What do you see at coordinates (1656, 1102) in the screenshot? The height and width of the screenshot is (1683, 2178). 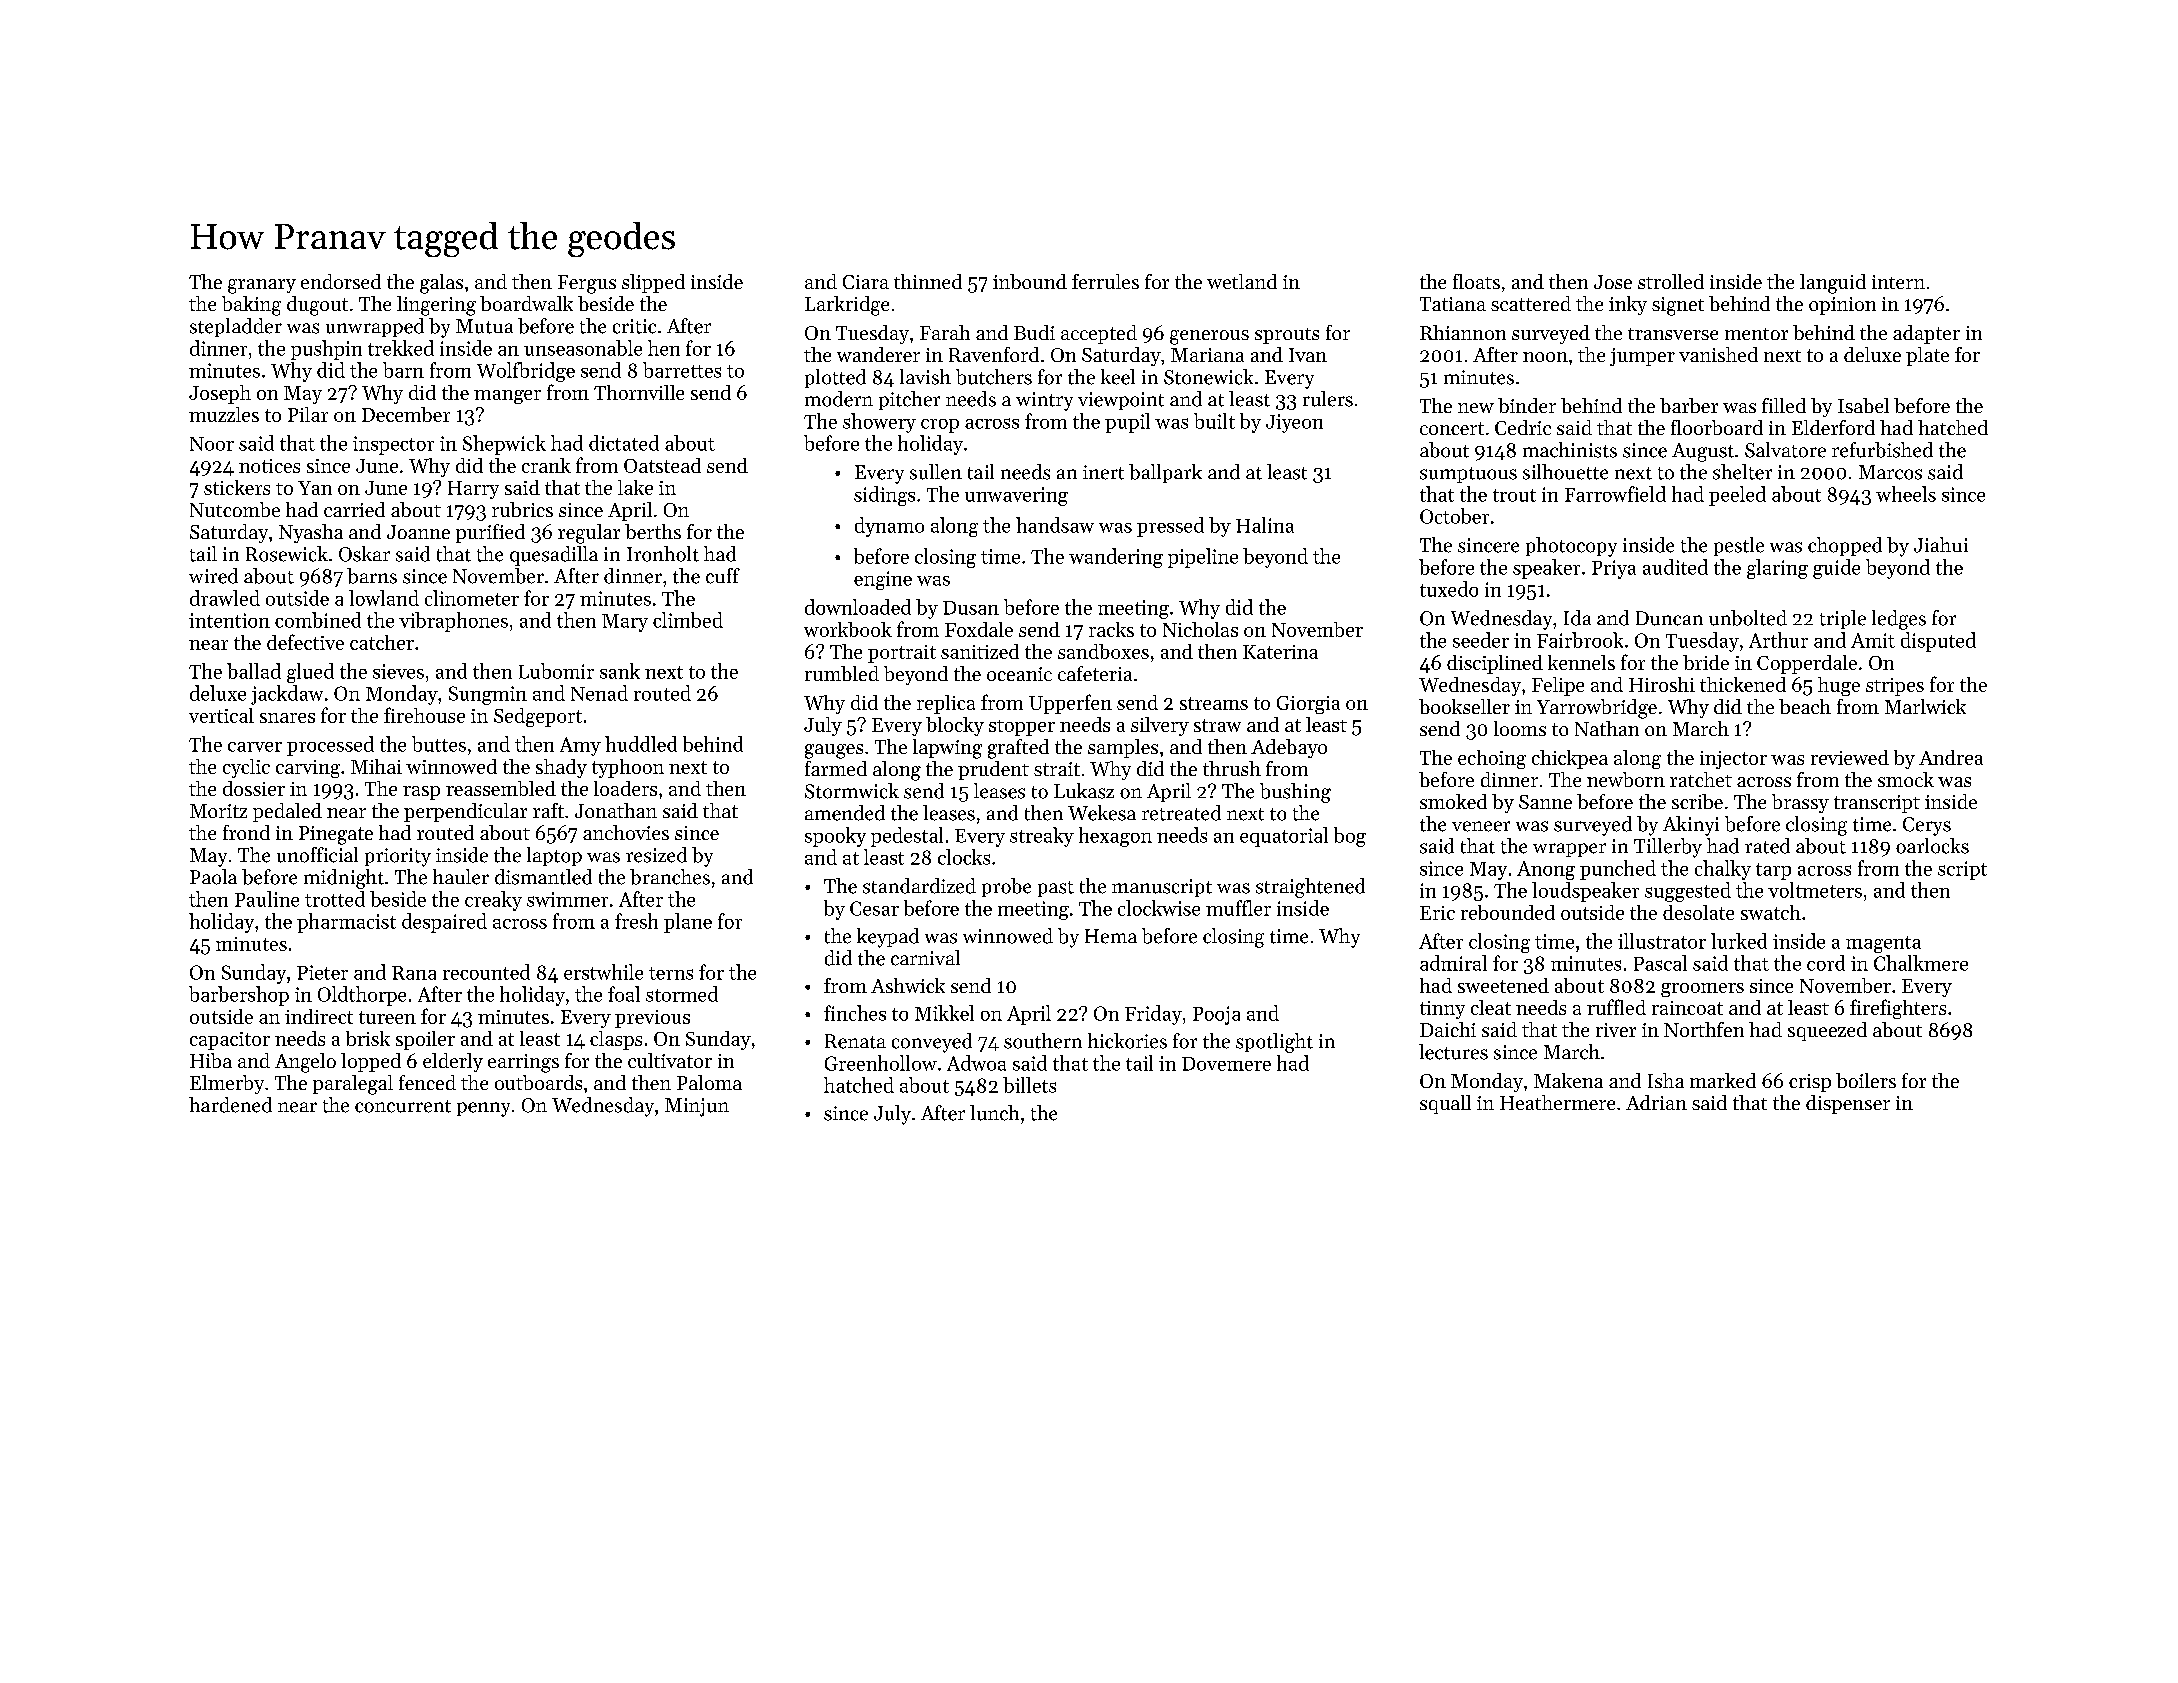 I see `Adrian` at bounding box center [1656, 1102].
